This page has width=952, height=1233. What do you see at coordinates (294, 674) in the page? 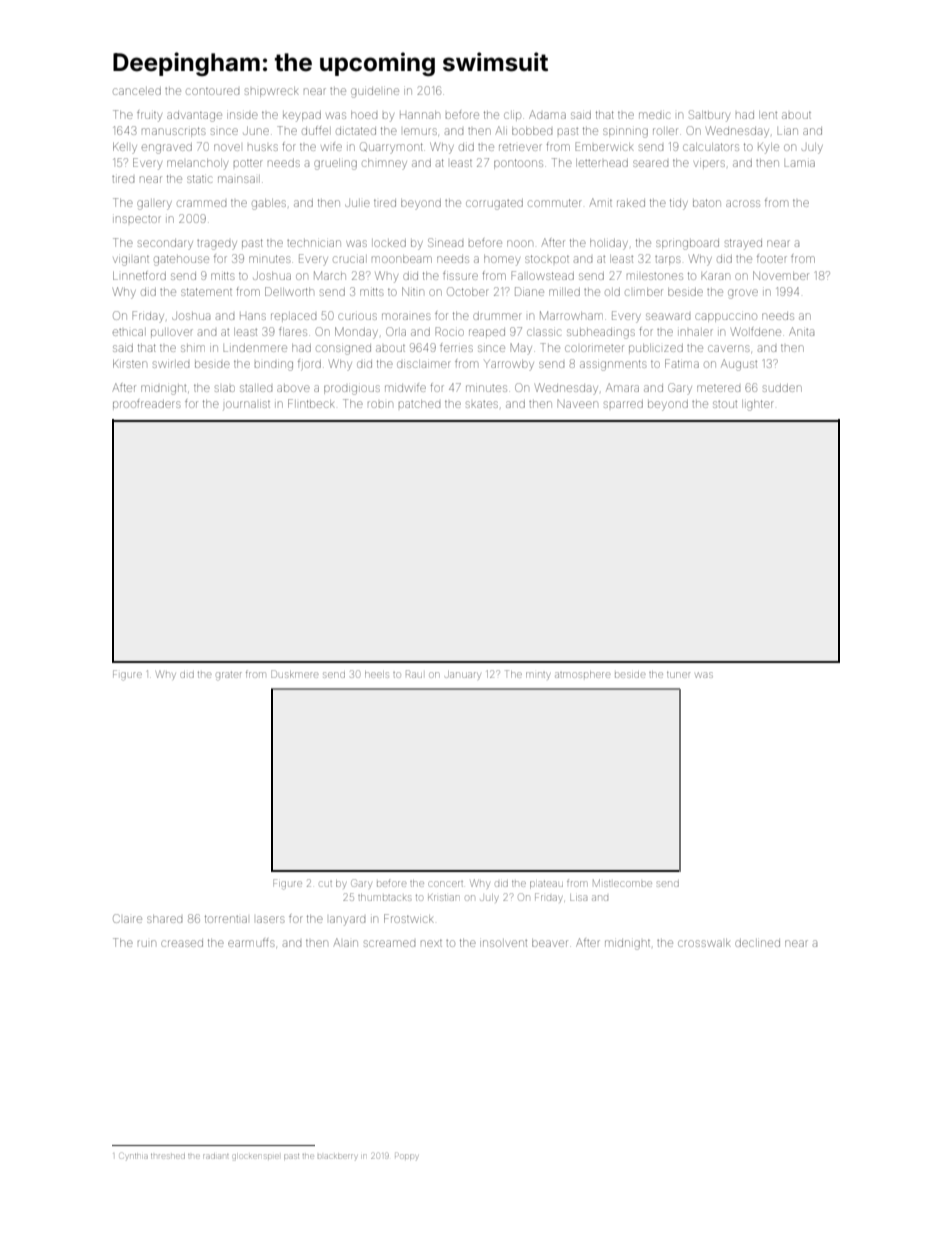
I see `Duskmere` at bounding box center [294, 674].
